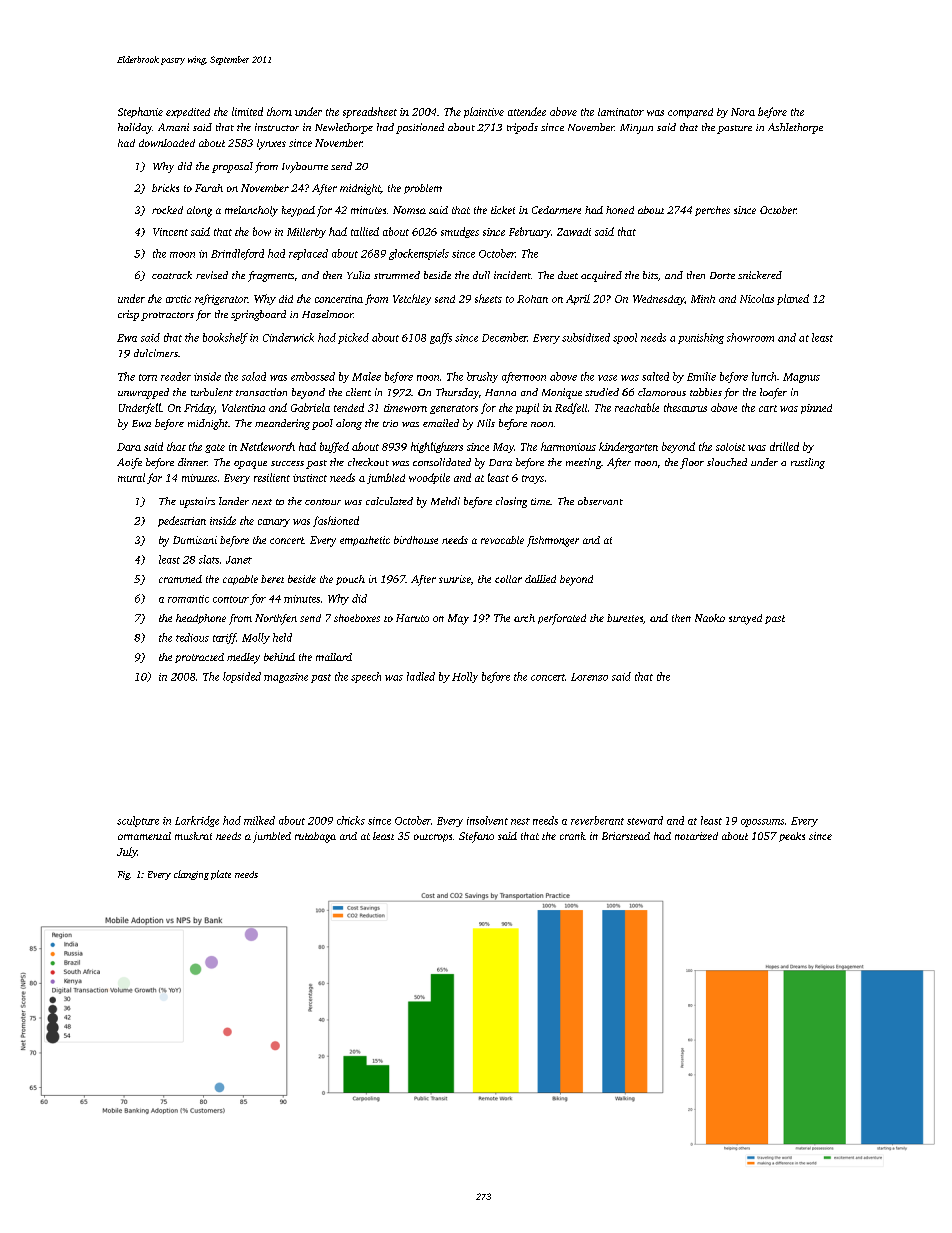 The width and height of the screenshot is (952, 1233). Describe the element at coordinates (140, 112) in the screenshot. I see `Stephanie` at that location.
